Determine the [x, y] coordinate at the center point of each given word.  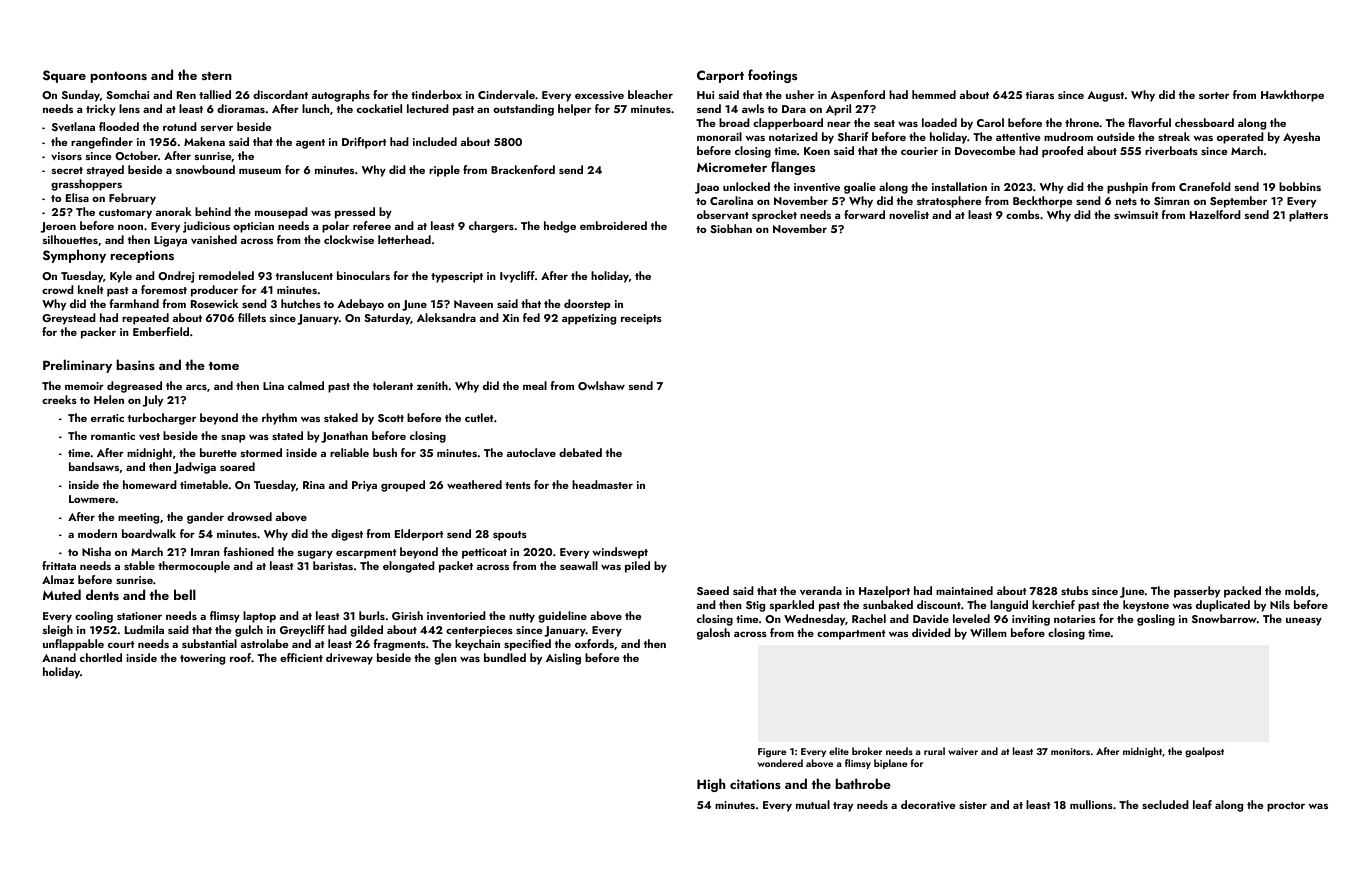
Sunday [81, 96]
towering [202, 659]
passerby [1197, 592]
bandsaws [94, 466]
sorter [1214, 95]
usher [800, 94]
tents [518, 485]
